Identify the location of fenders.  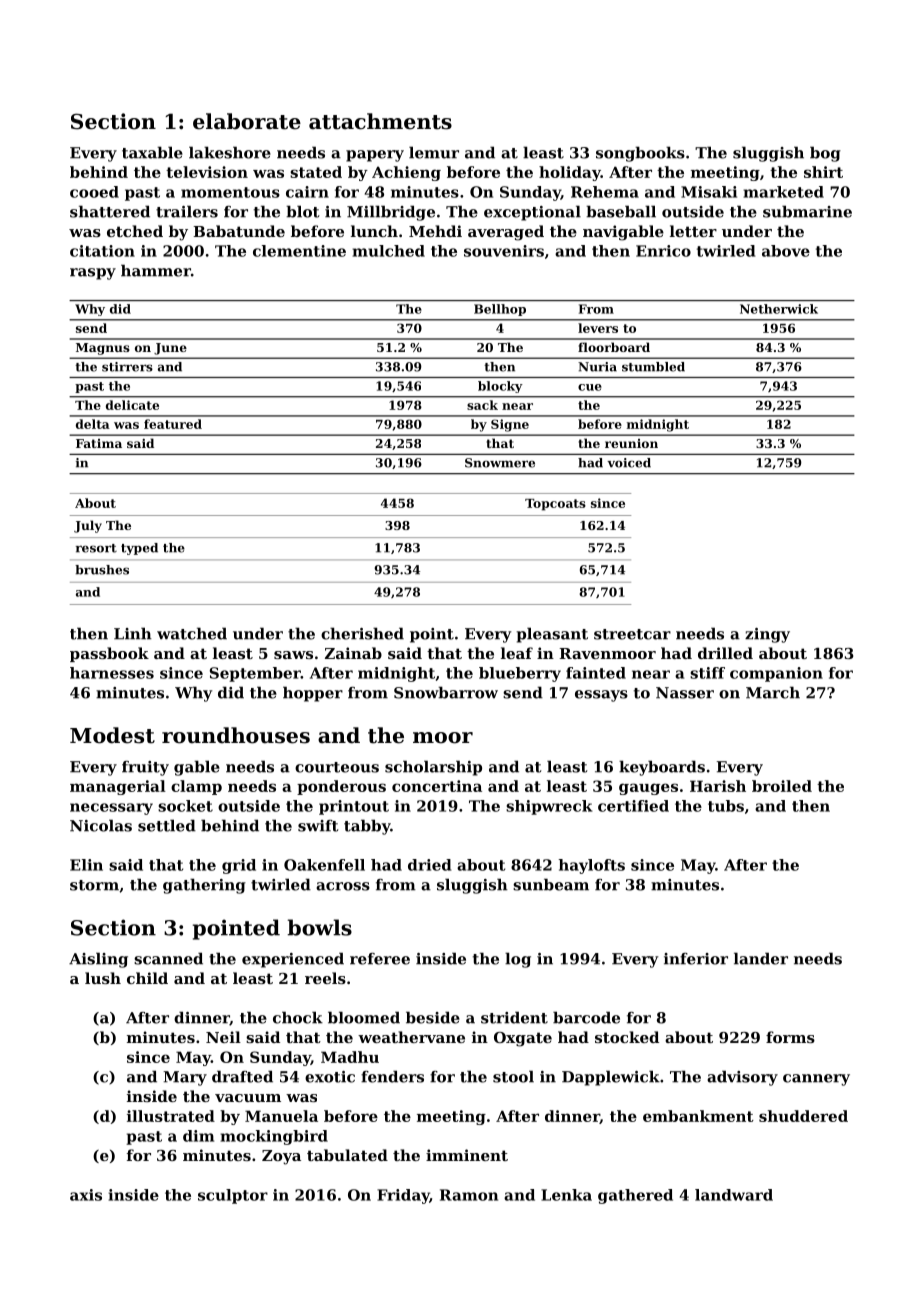
(392, 1076).
